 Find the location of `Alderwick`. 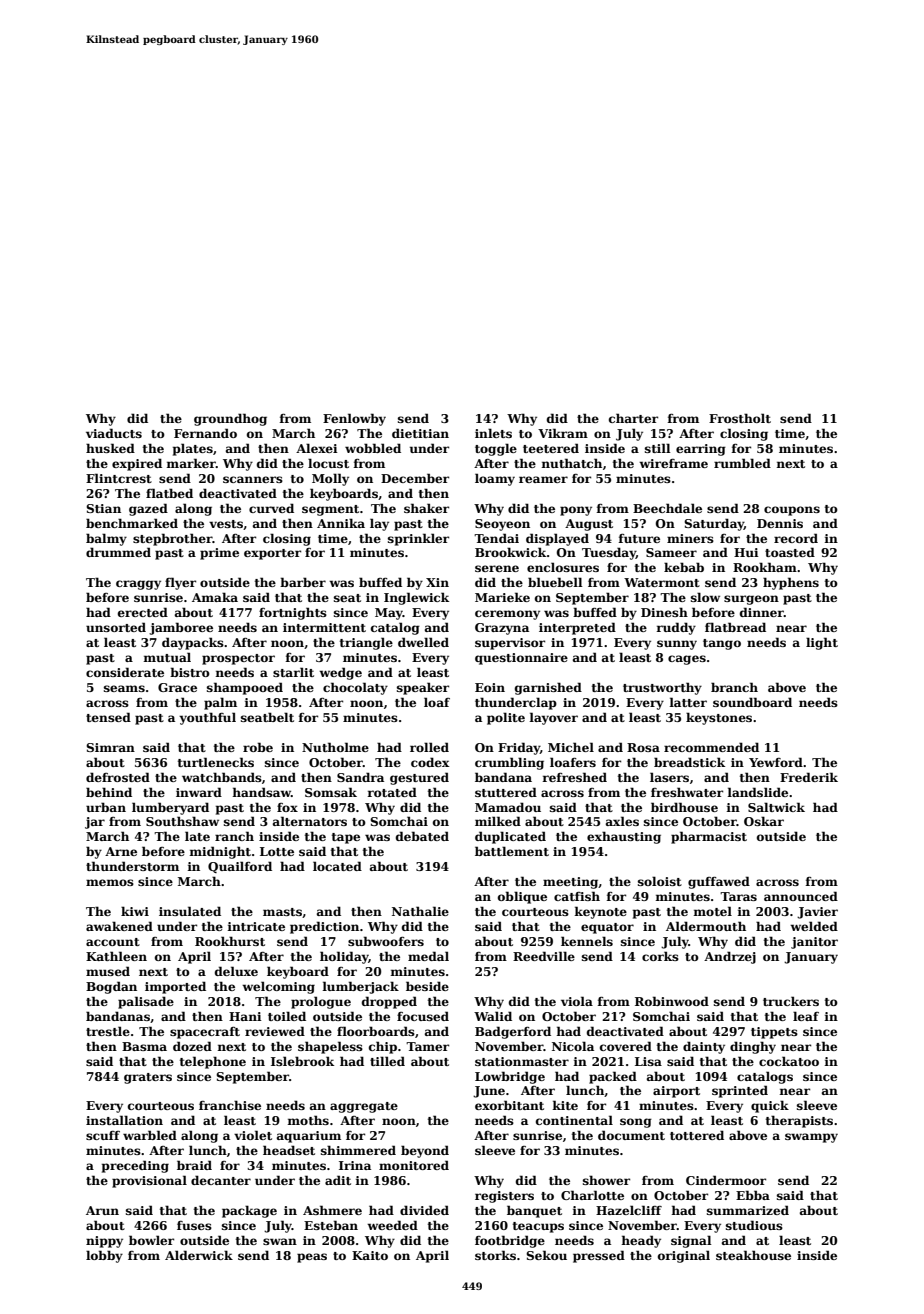

Alderwick is located at coordinates (199, 1255).
